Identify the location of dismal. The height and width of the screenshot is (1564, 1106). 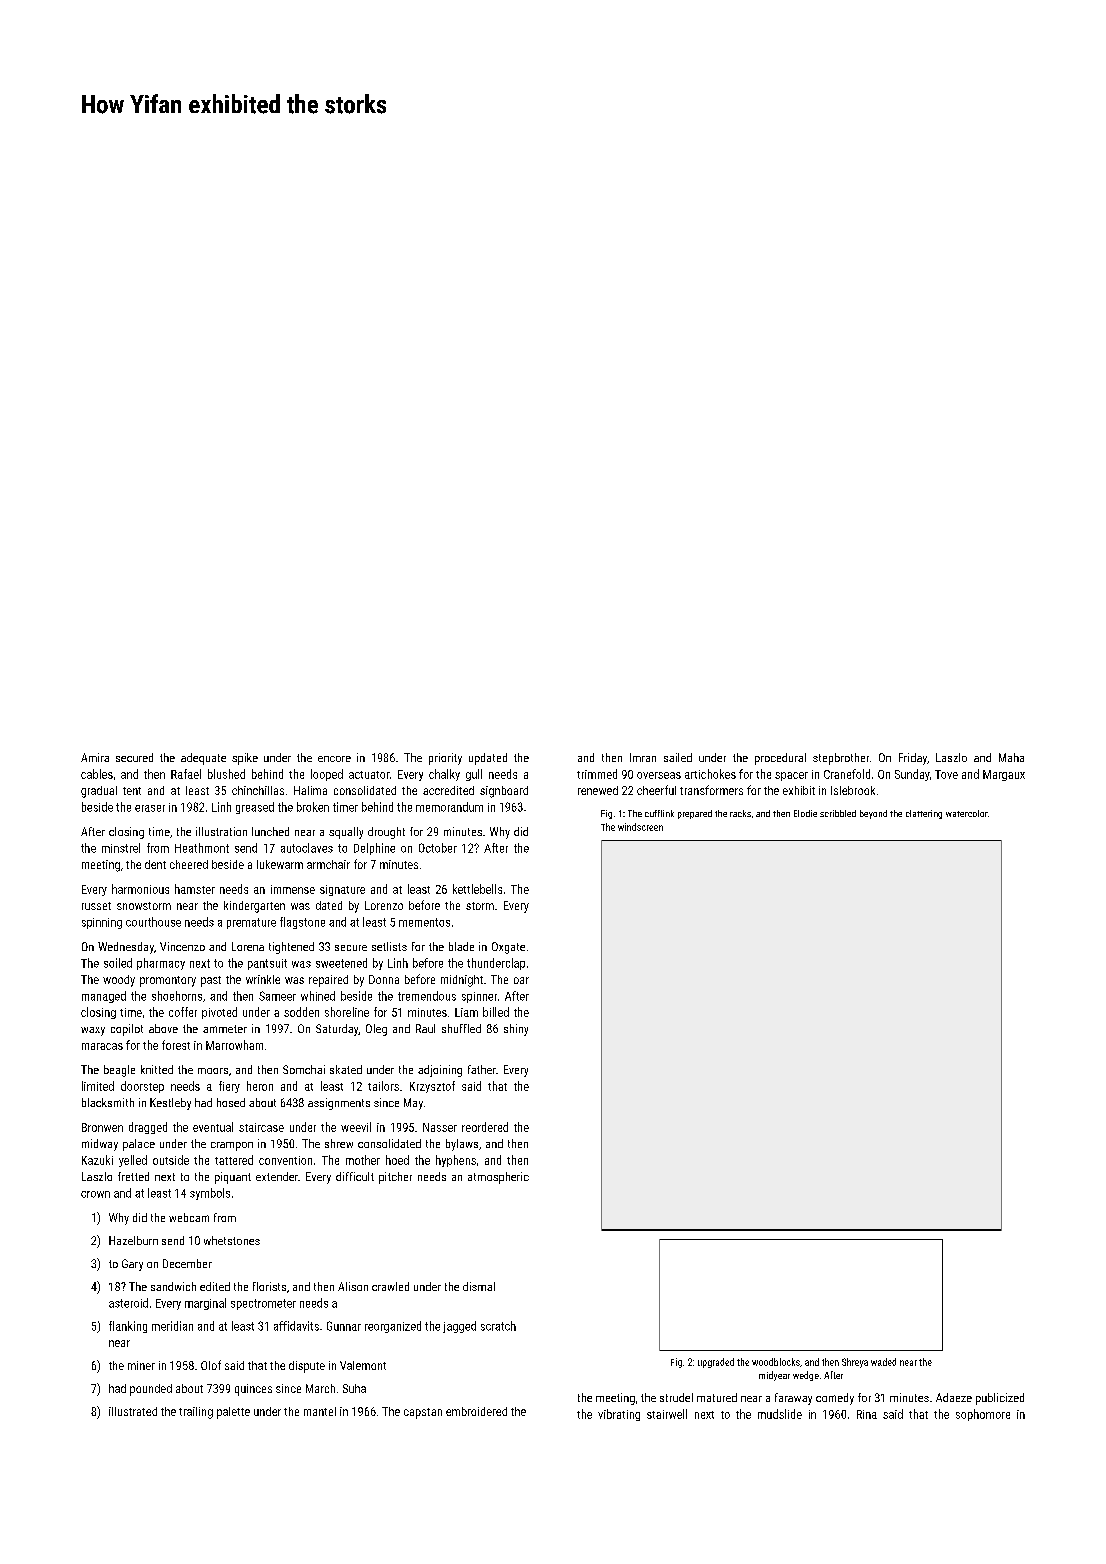
(479, 1286).
